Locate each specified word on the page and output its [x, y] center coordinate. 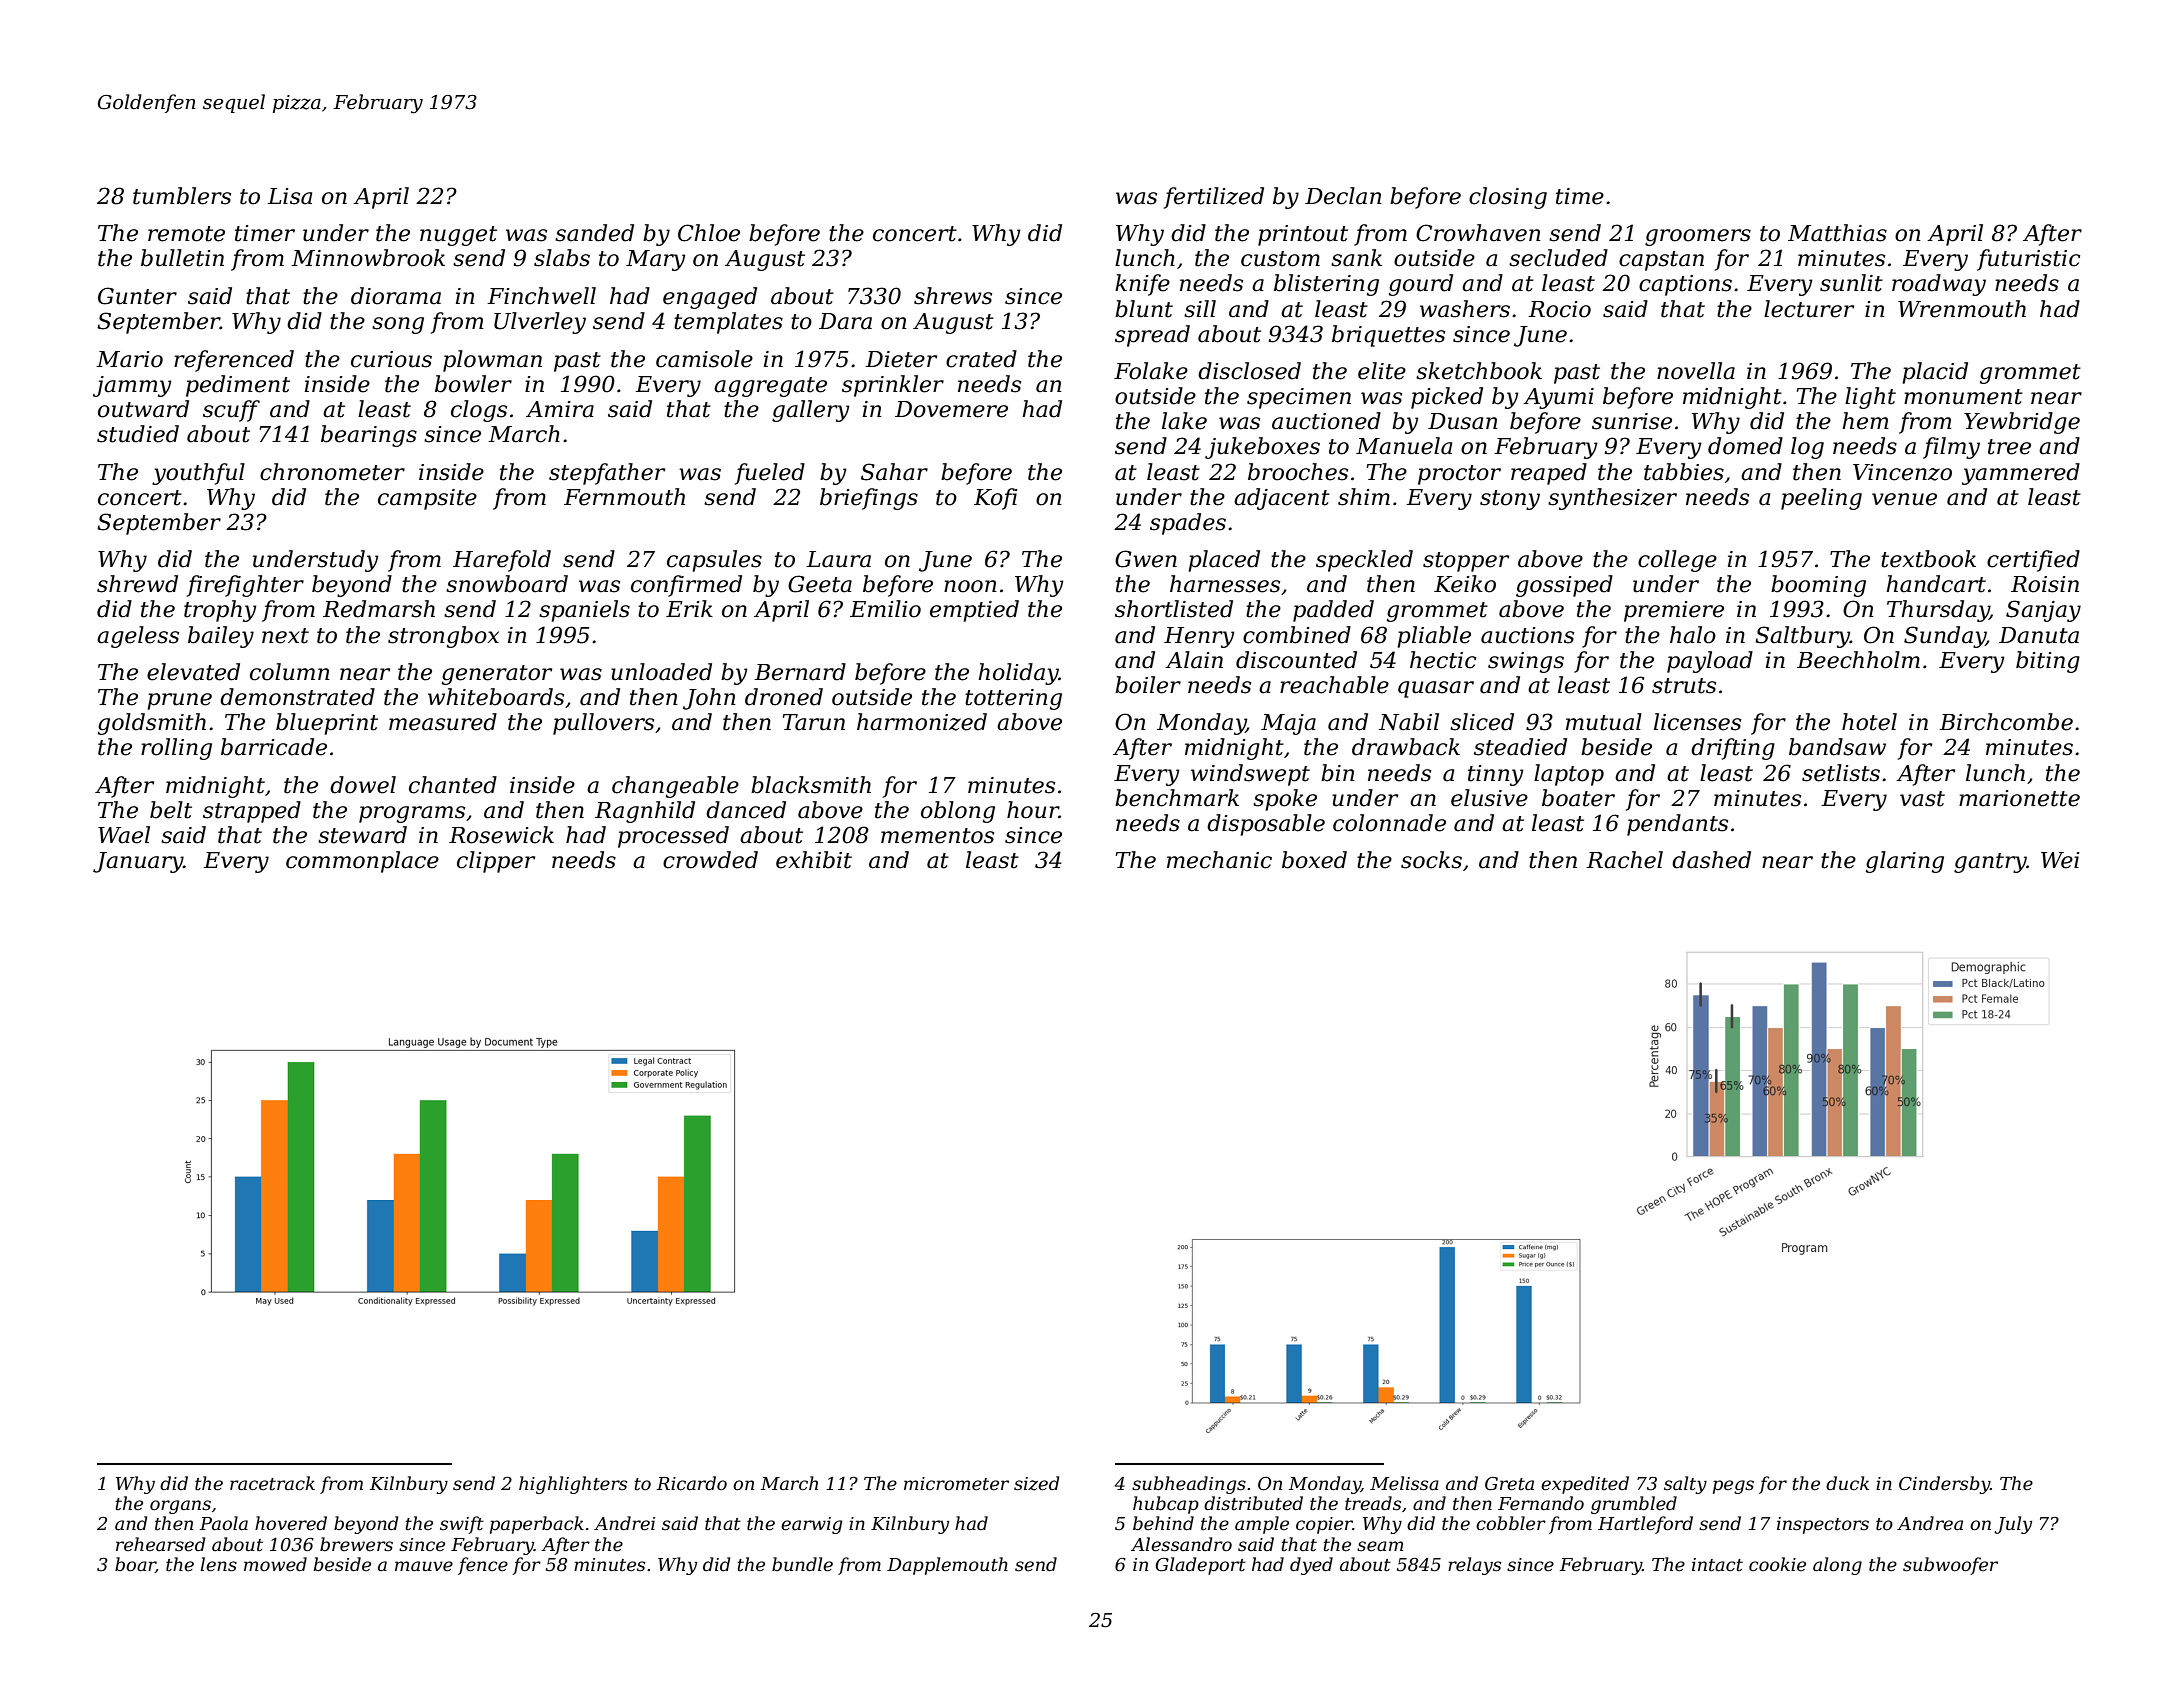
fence [483, 1566]
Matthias [1837, 233]
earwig [812, 1525]
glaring [1905, 862]
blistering [1326, 285]
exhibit [814, 860]
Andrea [1930, 1523]
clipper [496, 862]
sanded [594, 233]
